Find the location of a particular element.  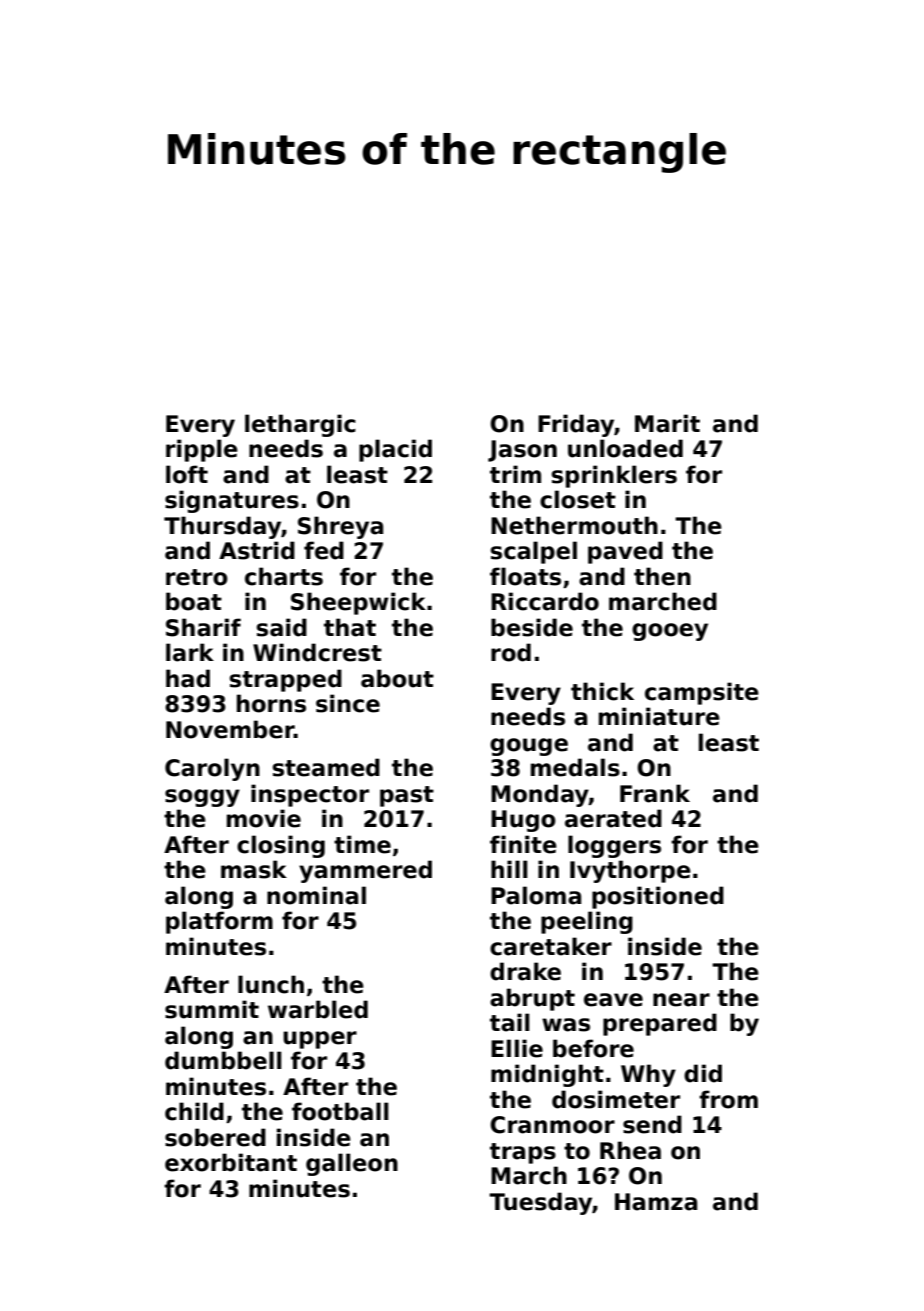

positioned is located at coordinates (658, 897).
